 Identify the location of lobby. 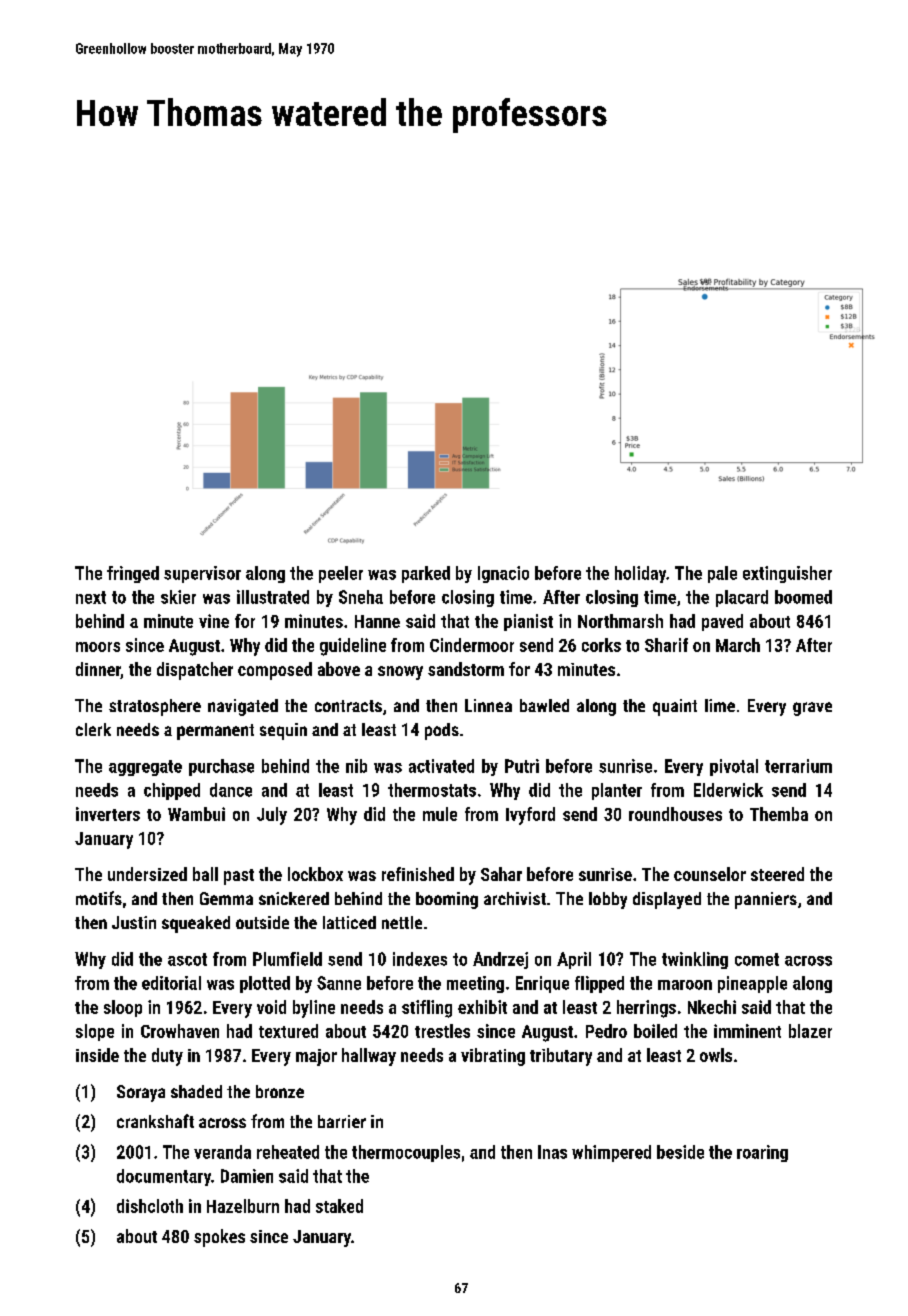
(608, 900).
